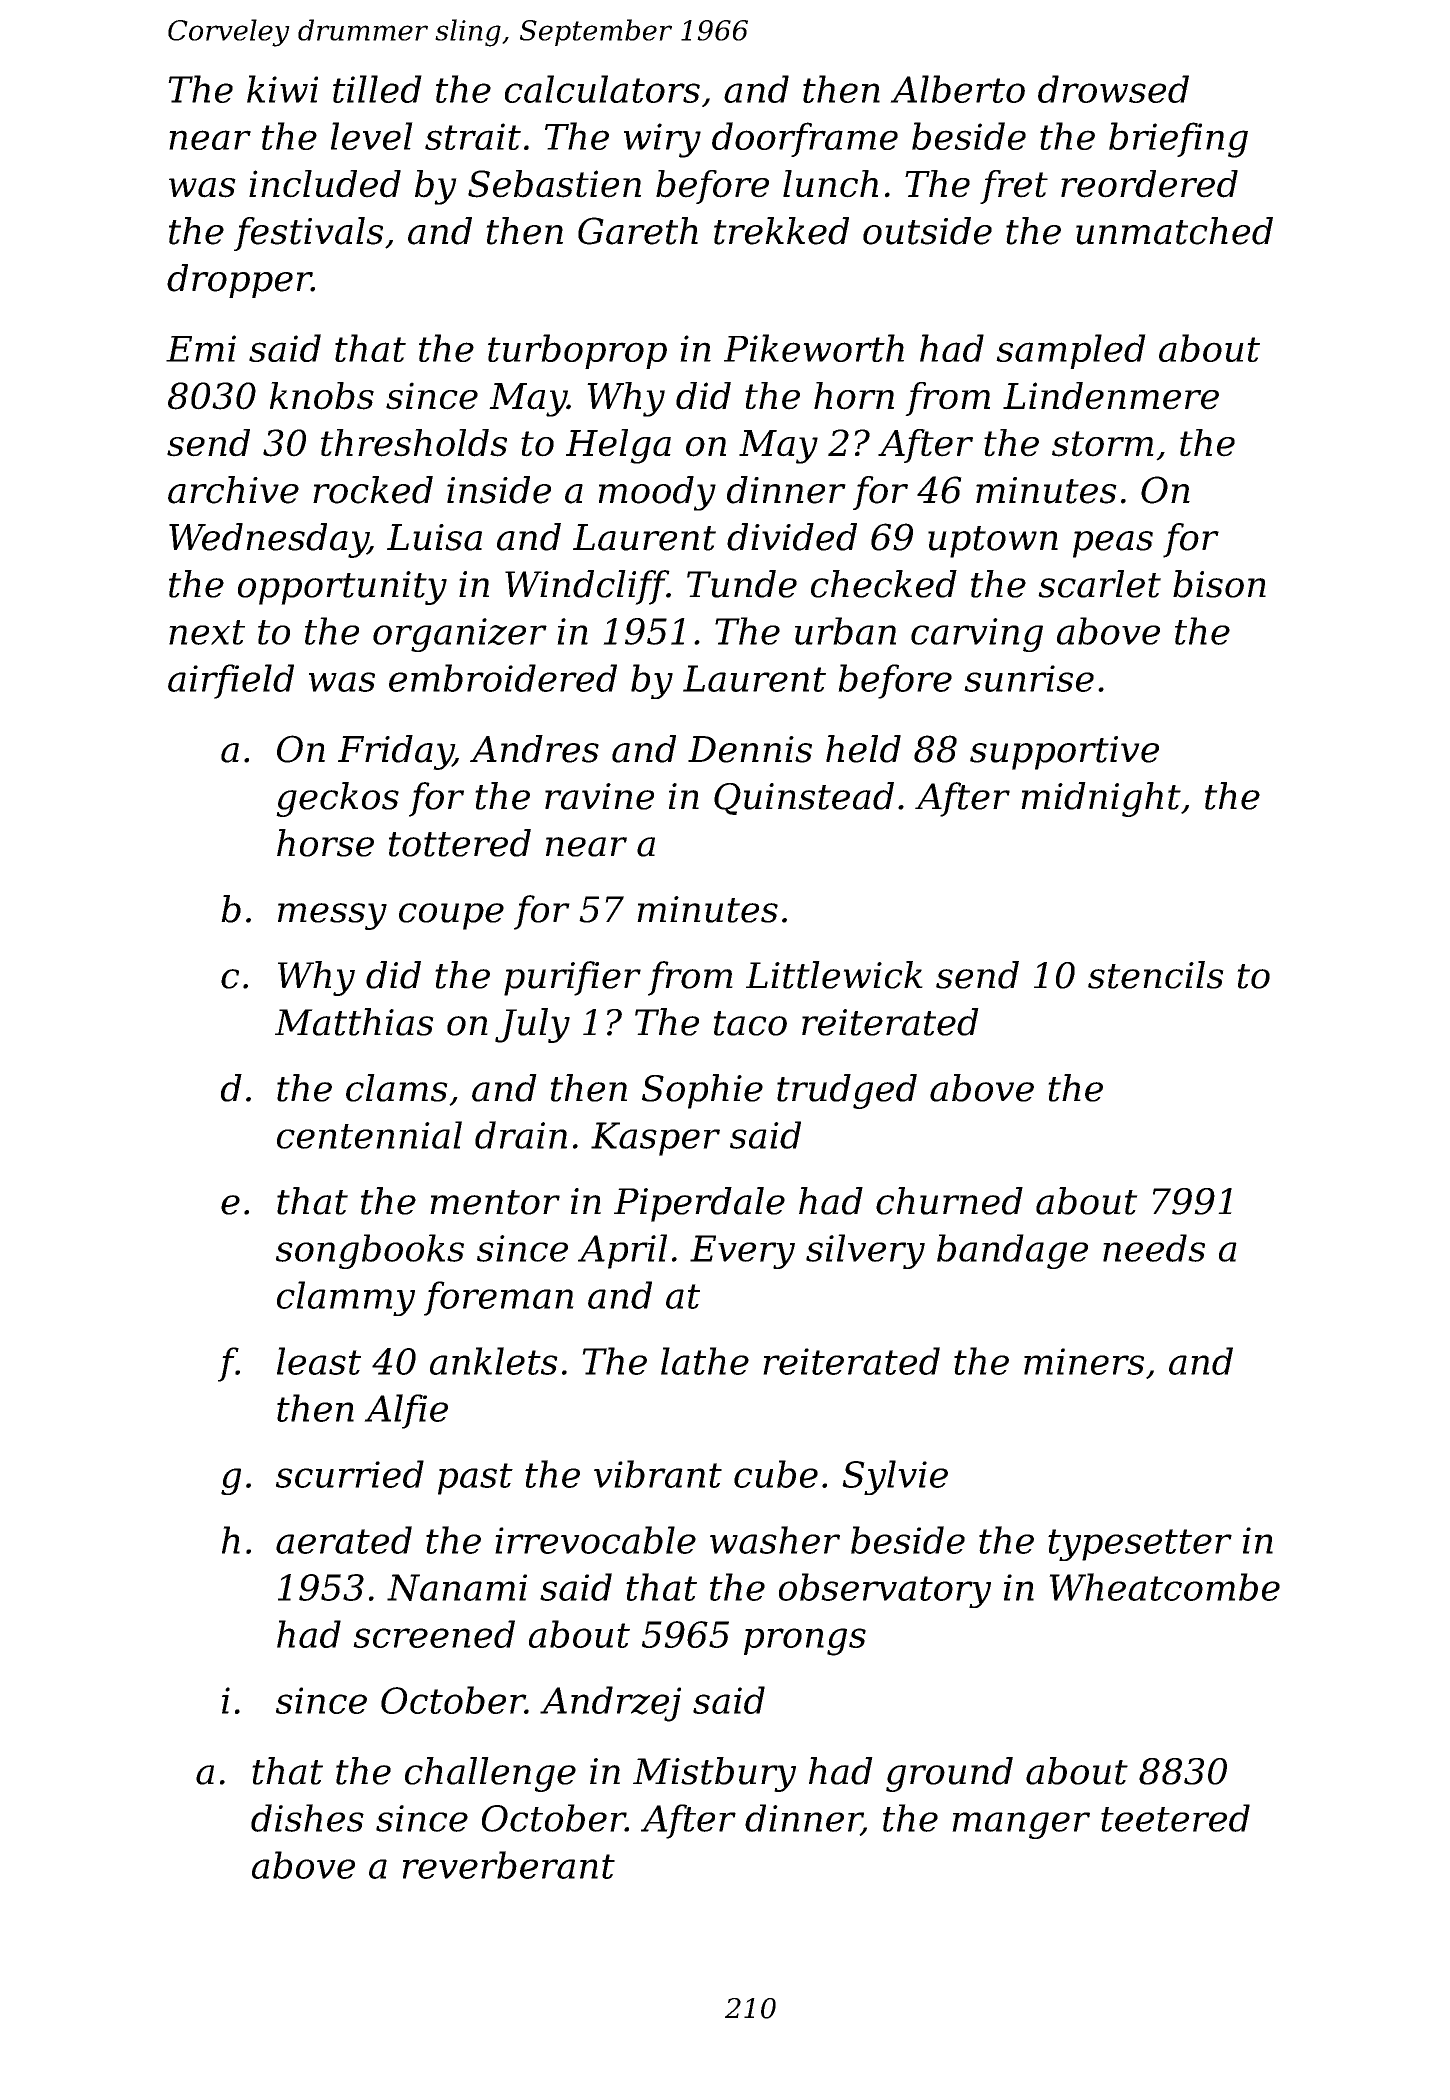  What do you see at coordinates (1101, 799) in the screenshot?
I see `midnight` at bounding box center [1101, 799].
